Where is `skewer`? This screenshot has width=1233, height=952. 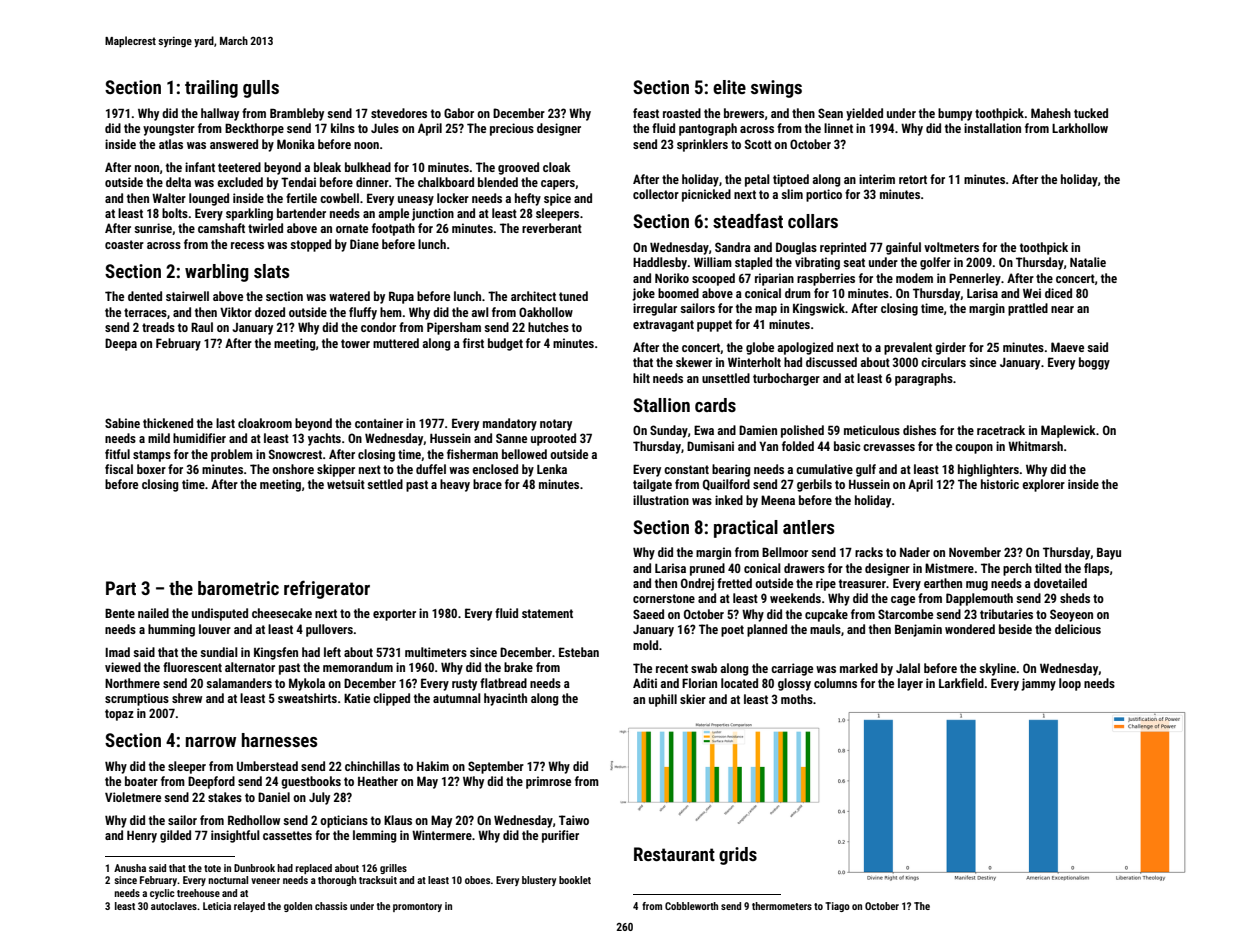
skewer is located at coordinates (694, 362).
